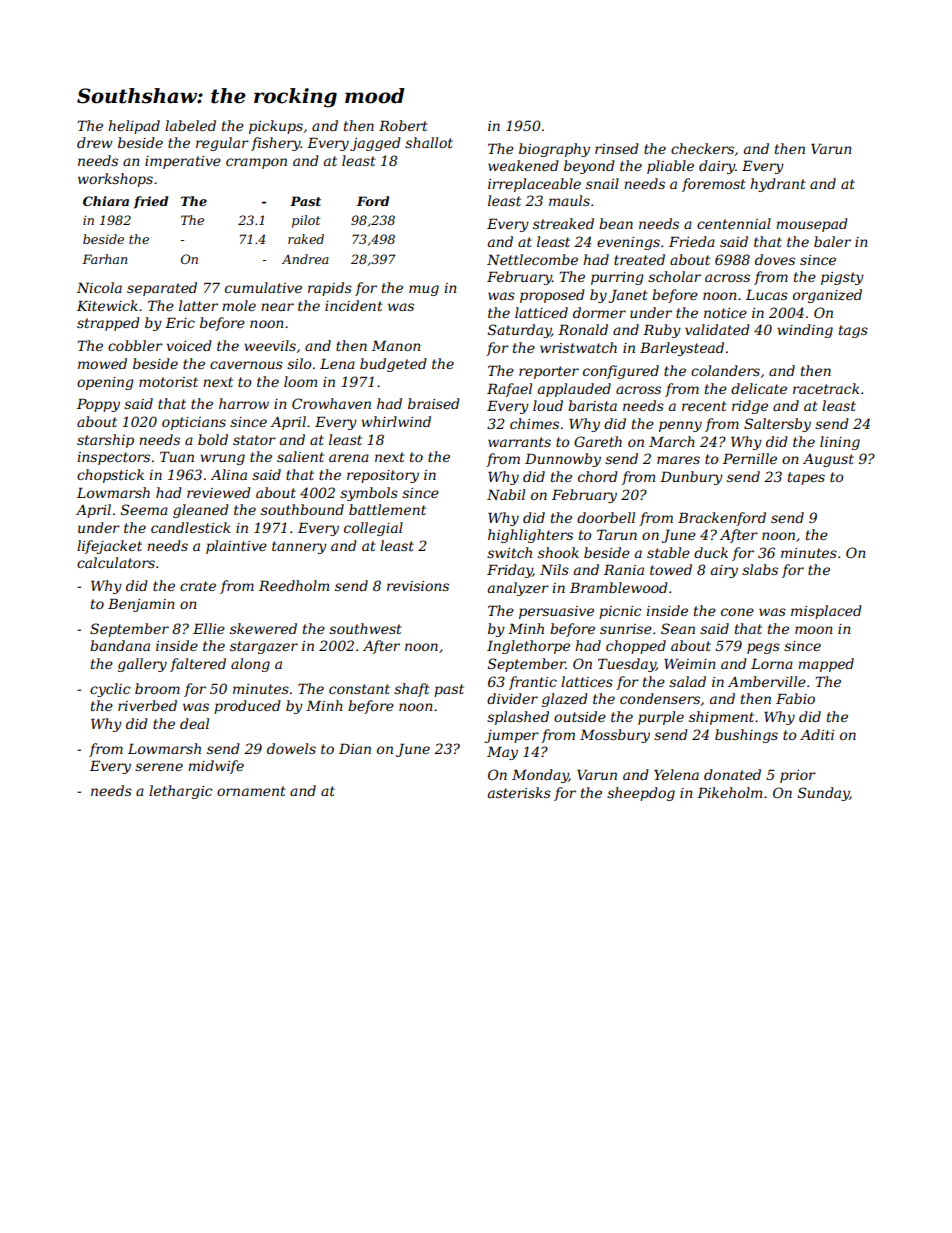  Describe the element at coordinates (519, 331) in the screenshot. I see `Saturday` at that location.
